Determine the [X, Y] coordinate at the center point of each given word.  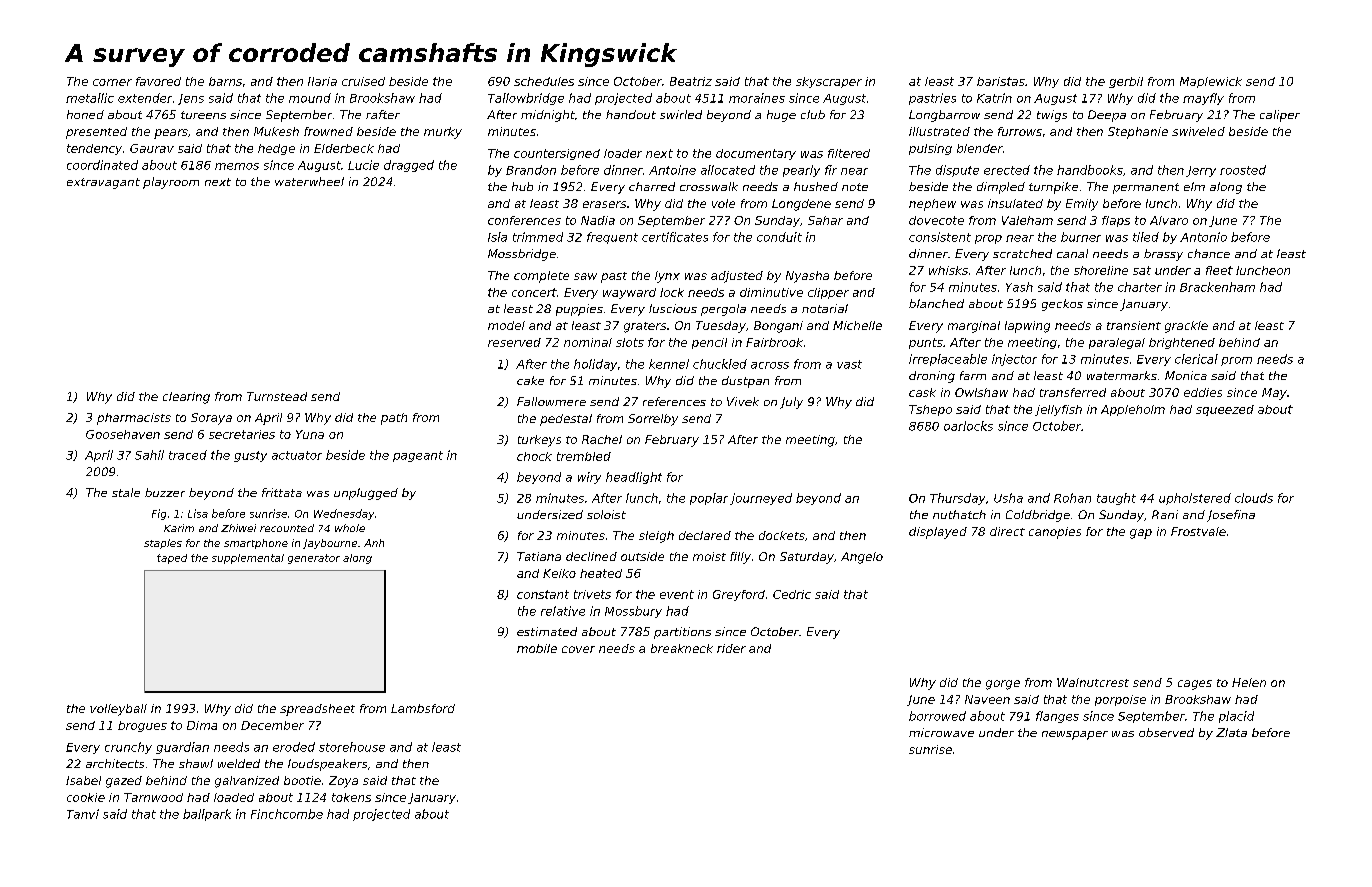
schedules [544, 81]
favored [158, 81]
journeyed [761, 499]
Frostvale [1198, 531]
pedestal [566, 420]
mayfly [1203, 99]
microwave [941, 732]
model [506, 325]
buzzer [165, 492]
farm [973, 375]
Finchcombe [287, 814]
